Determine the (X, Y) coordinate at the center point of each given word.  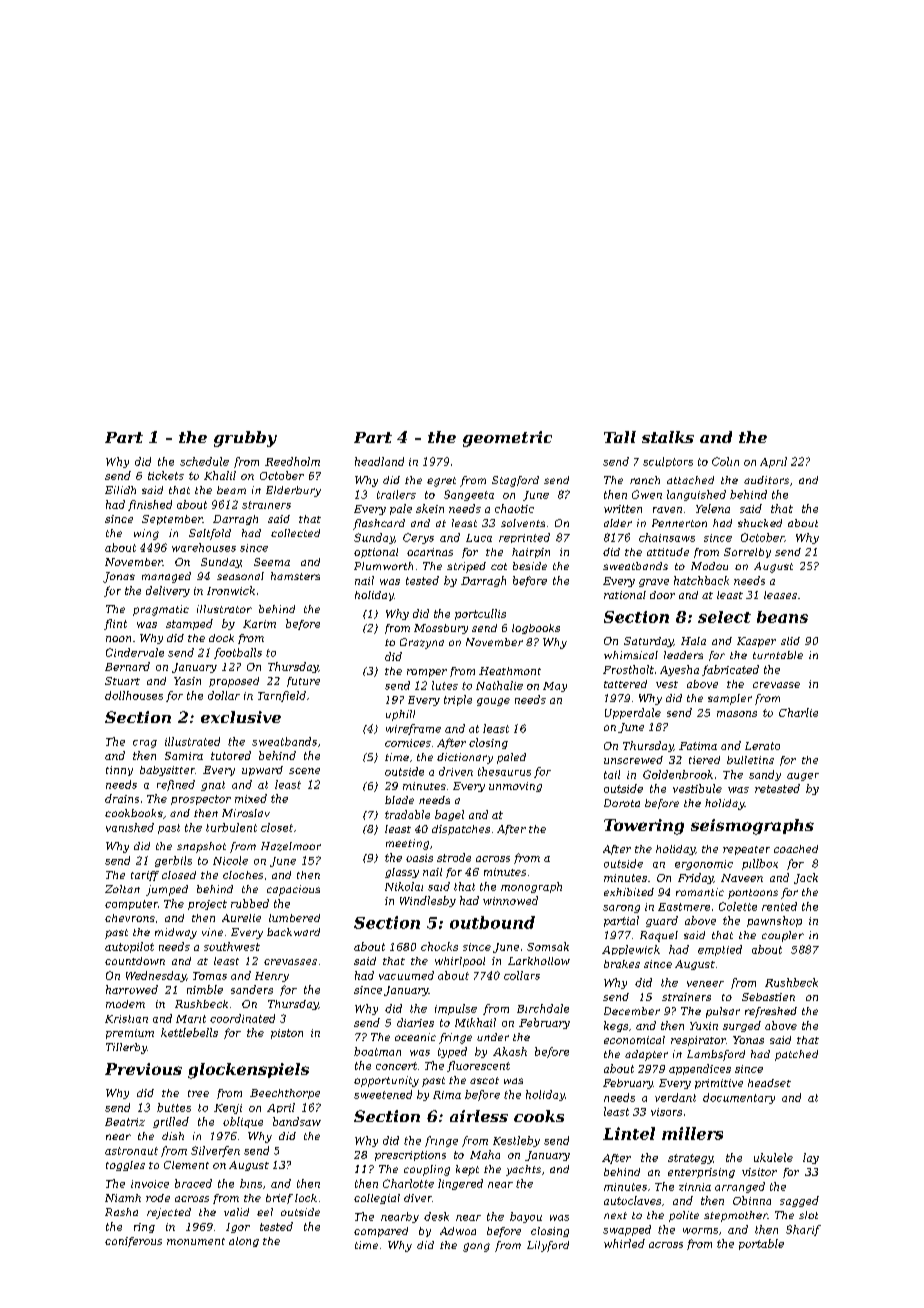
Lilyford (548, 1246)
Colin (725, 461)
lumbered (294, 918)
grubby (245, 439)
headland (379, 461)
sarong (621, 909)
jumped (167, 890)
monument (196, 1241)
